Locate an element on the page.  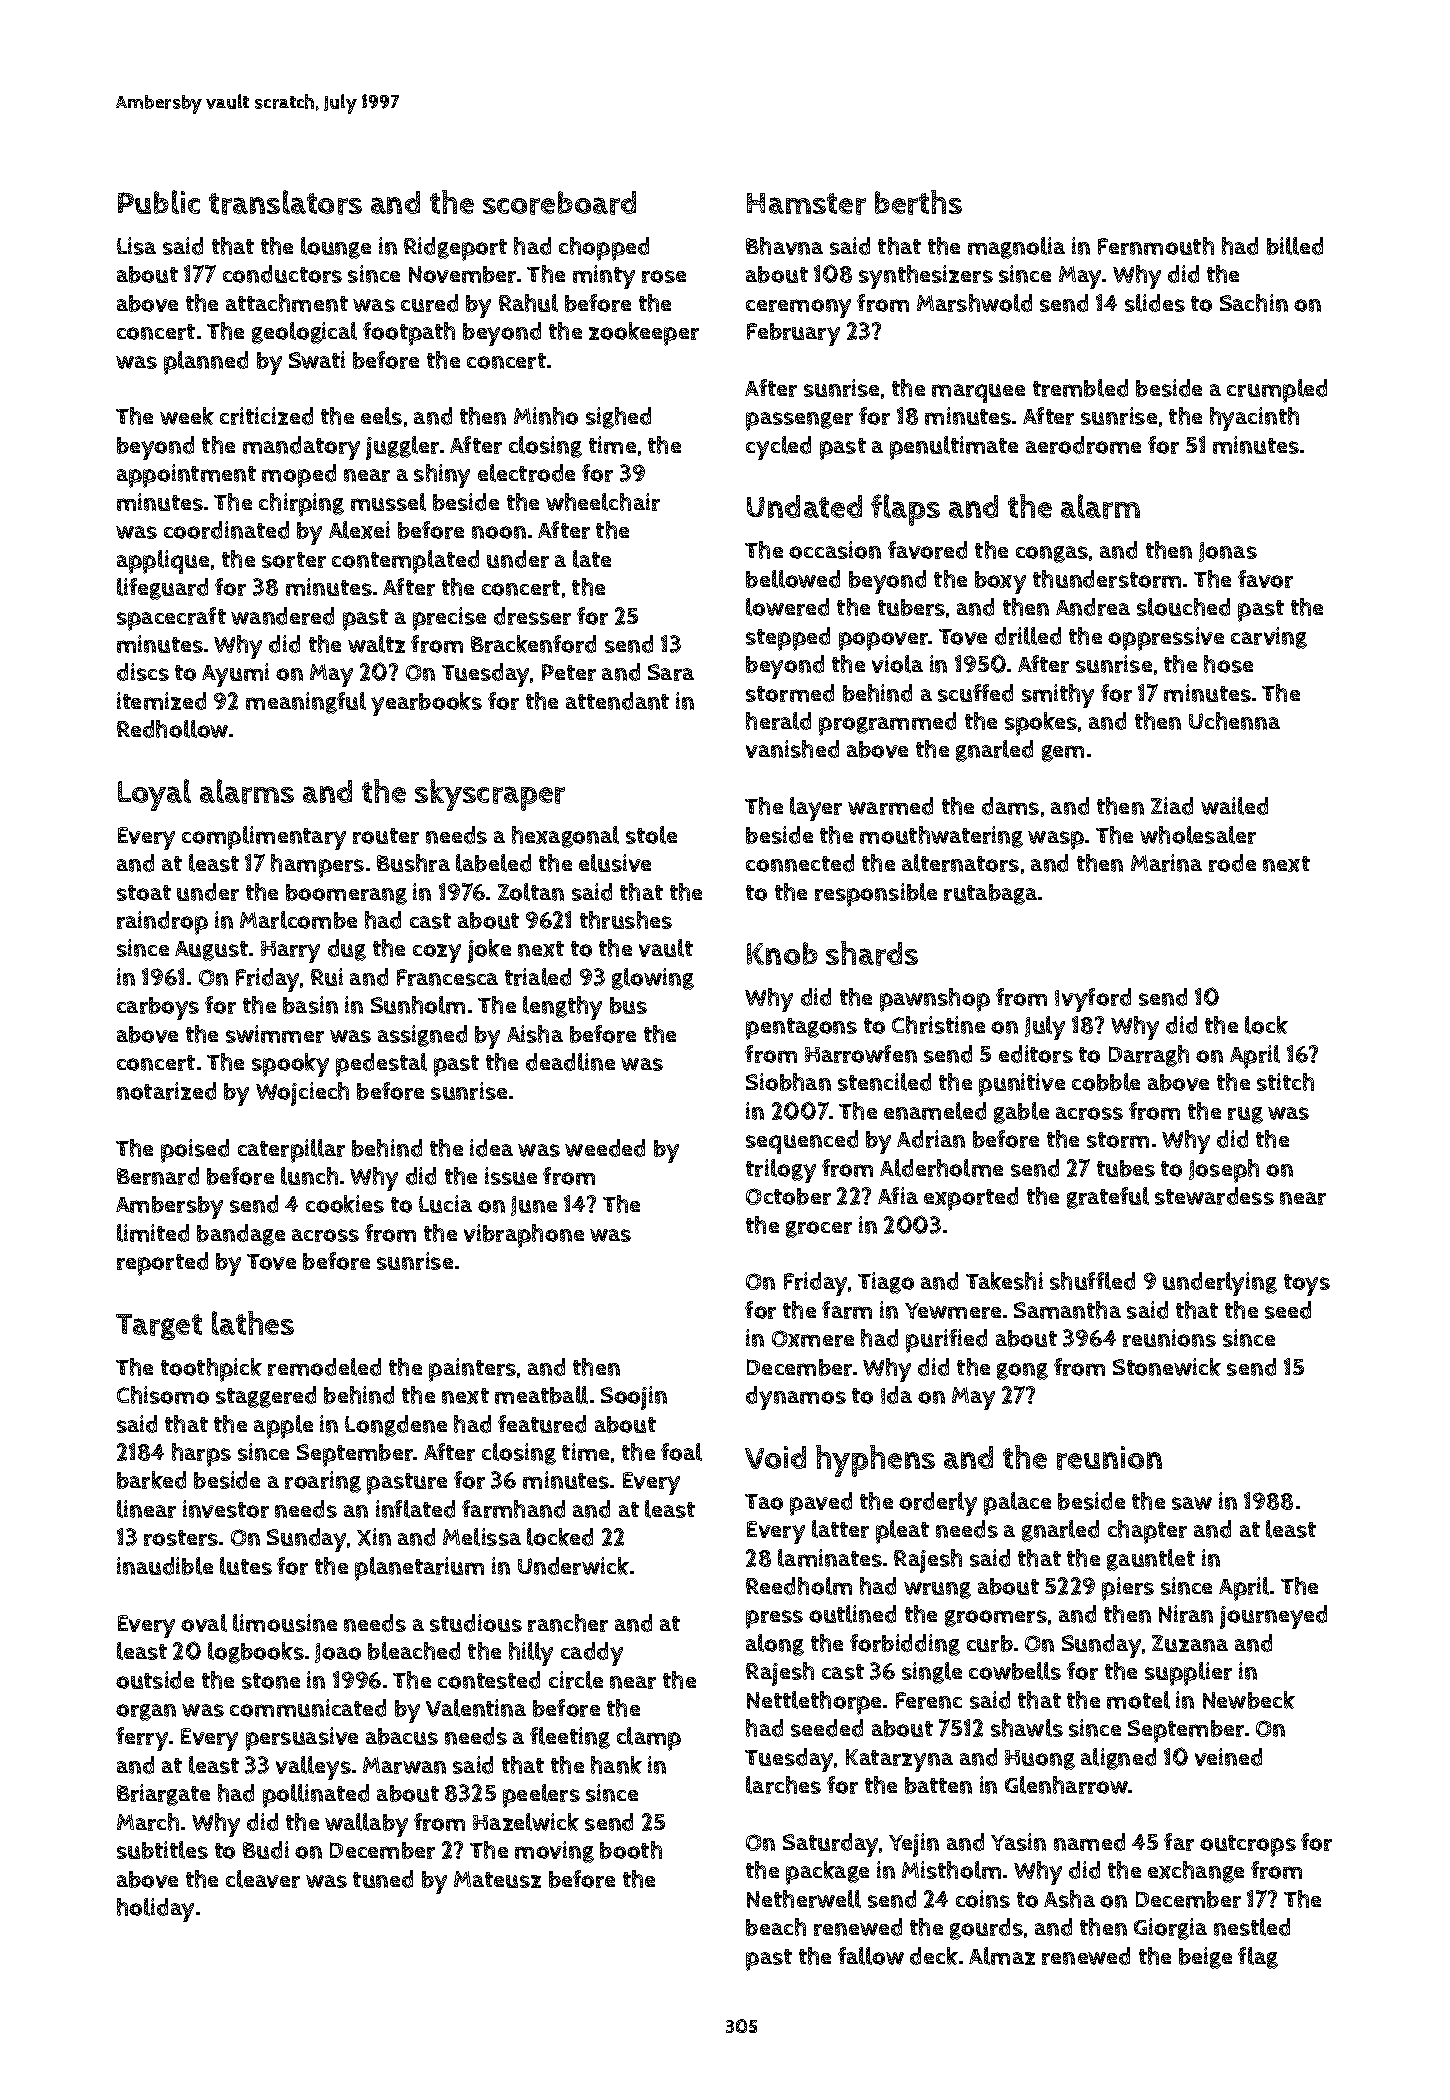
remodeled is located at coordinates (324, 1367).
